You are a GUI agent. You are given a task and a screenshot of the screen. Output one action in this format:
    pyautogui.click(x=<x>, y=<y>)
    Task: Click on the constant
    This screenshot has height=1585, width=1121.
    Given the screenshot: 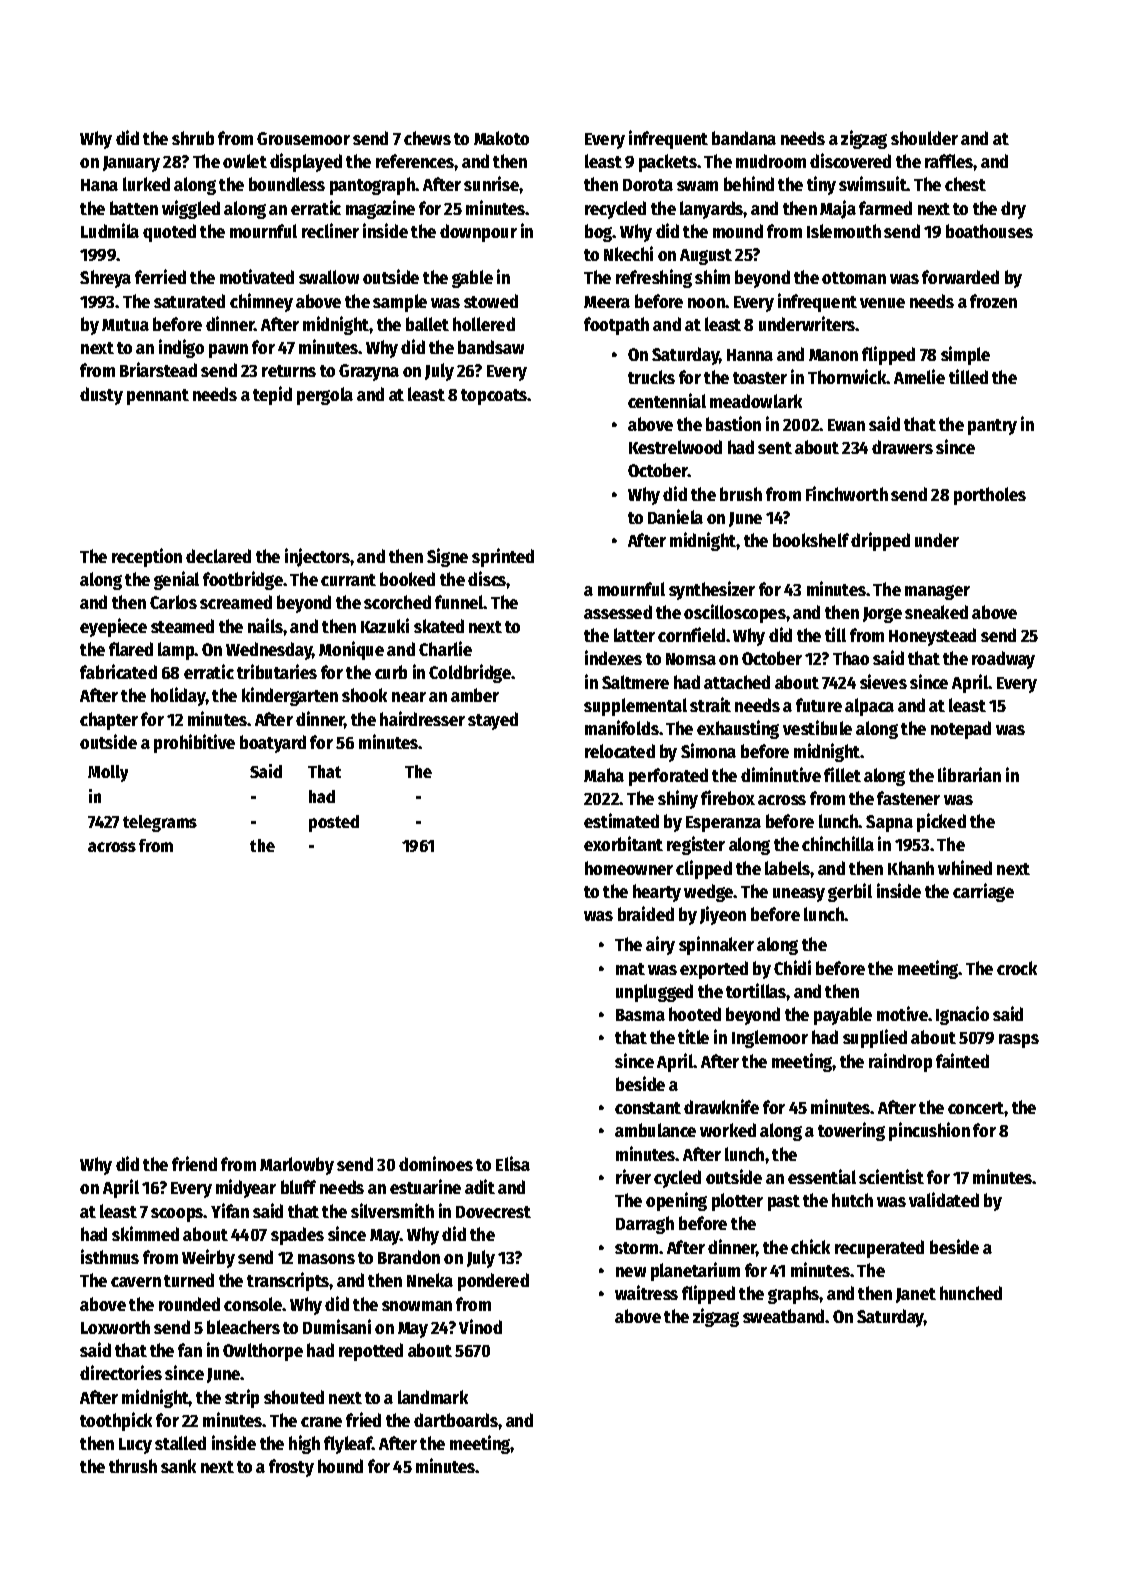 What is the action you would take?
    pyautogui.click(x=648, y=1108)
